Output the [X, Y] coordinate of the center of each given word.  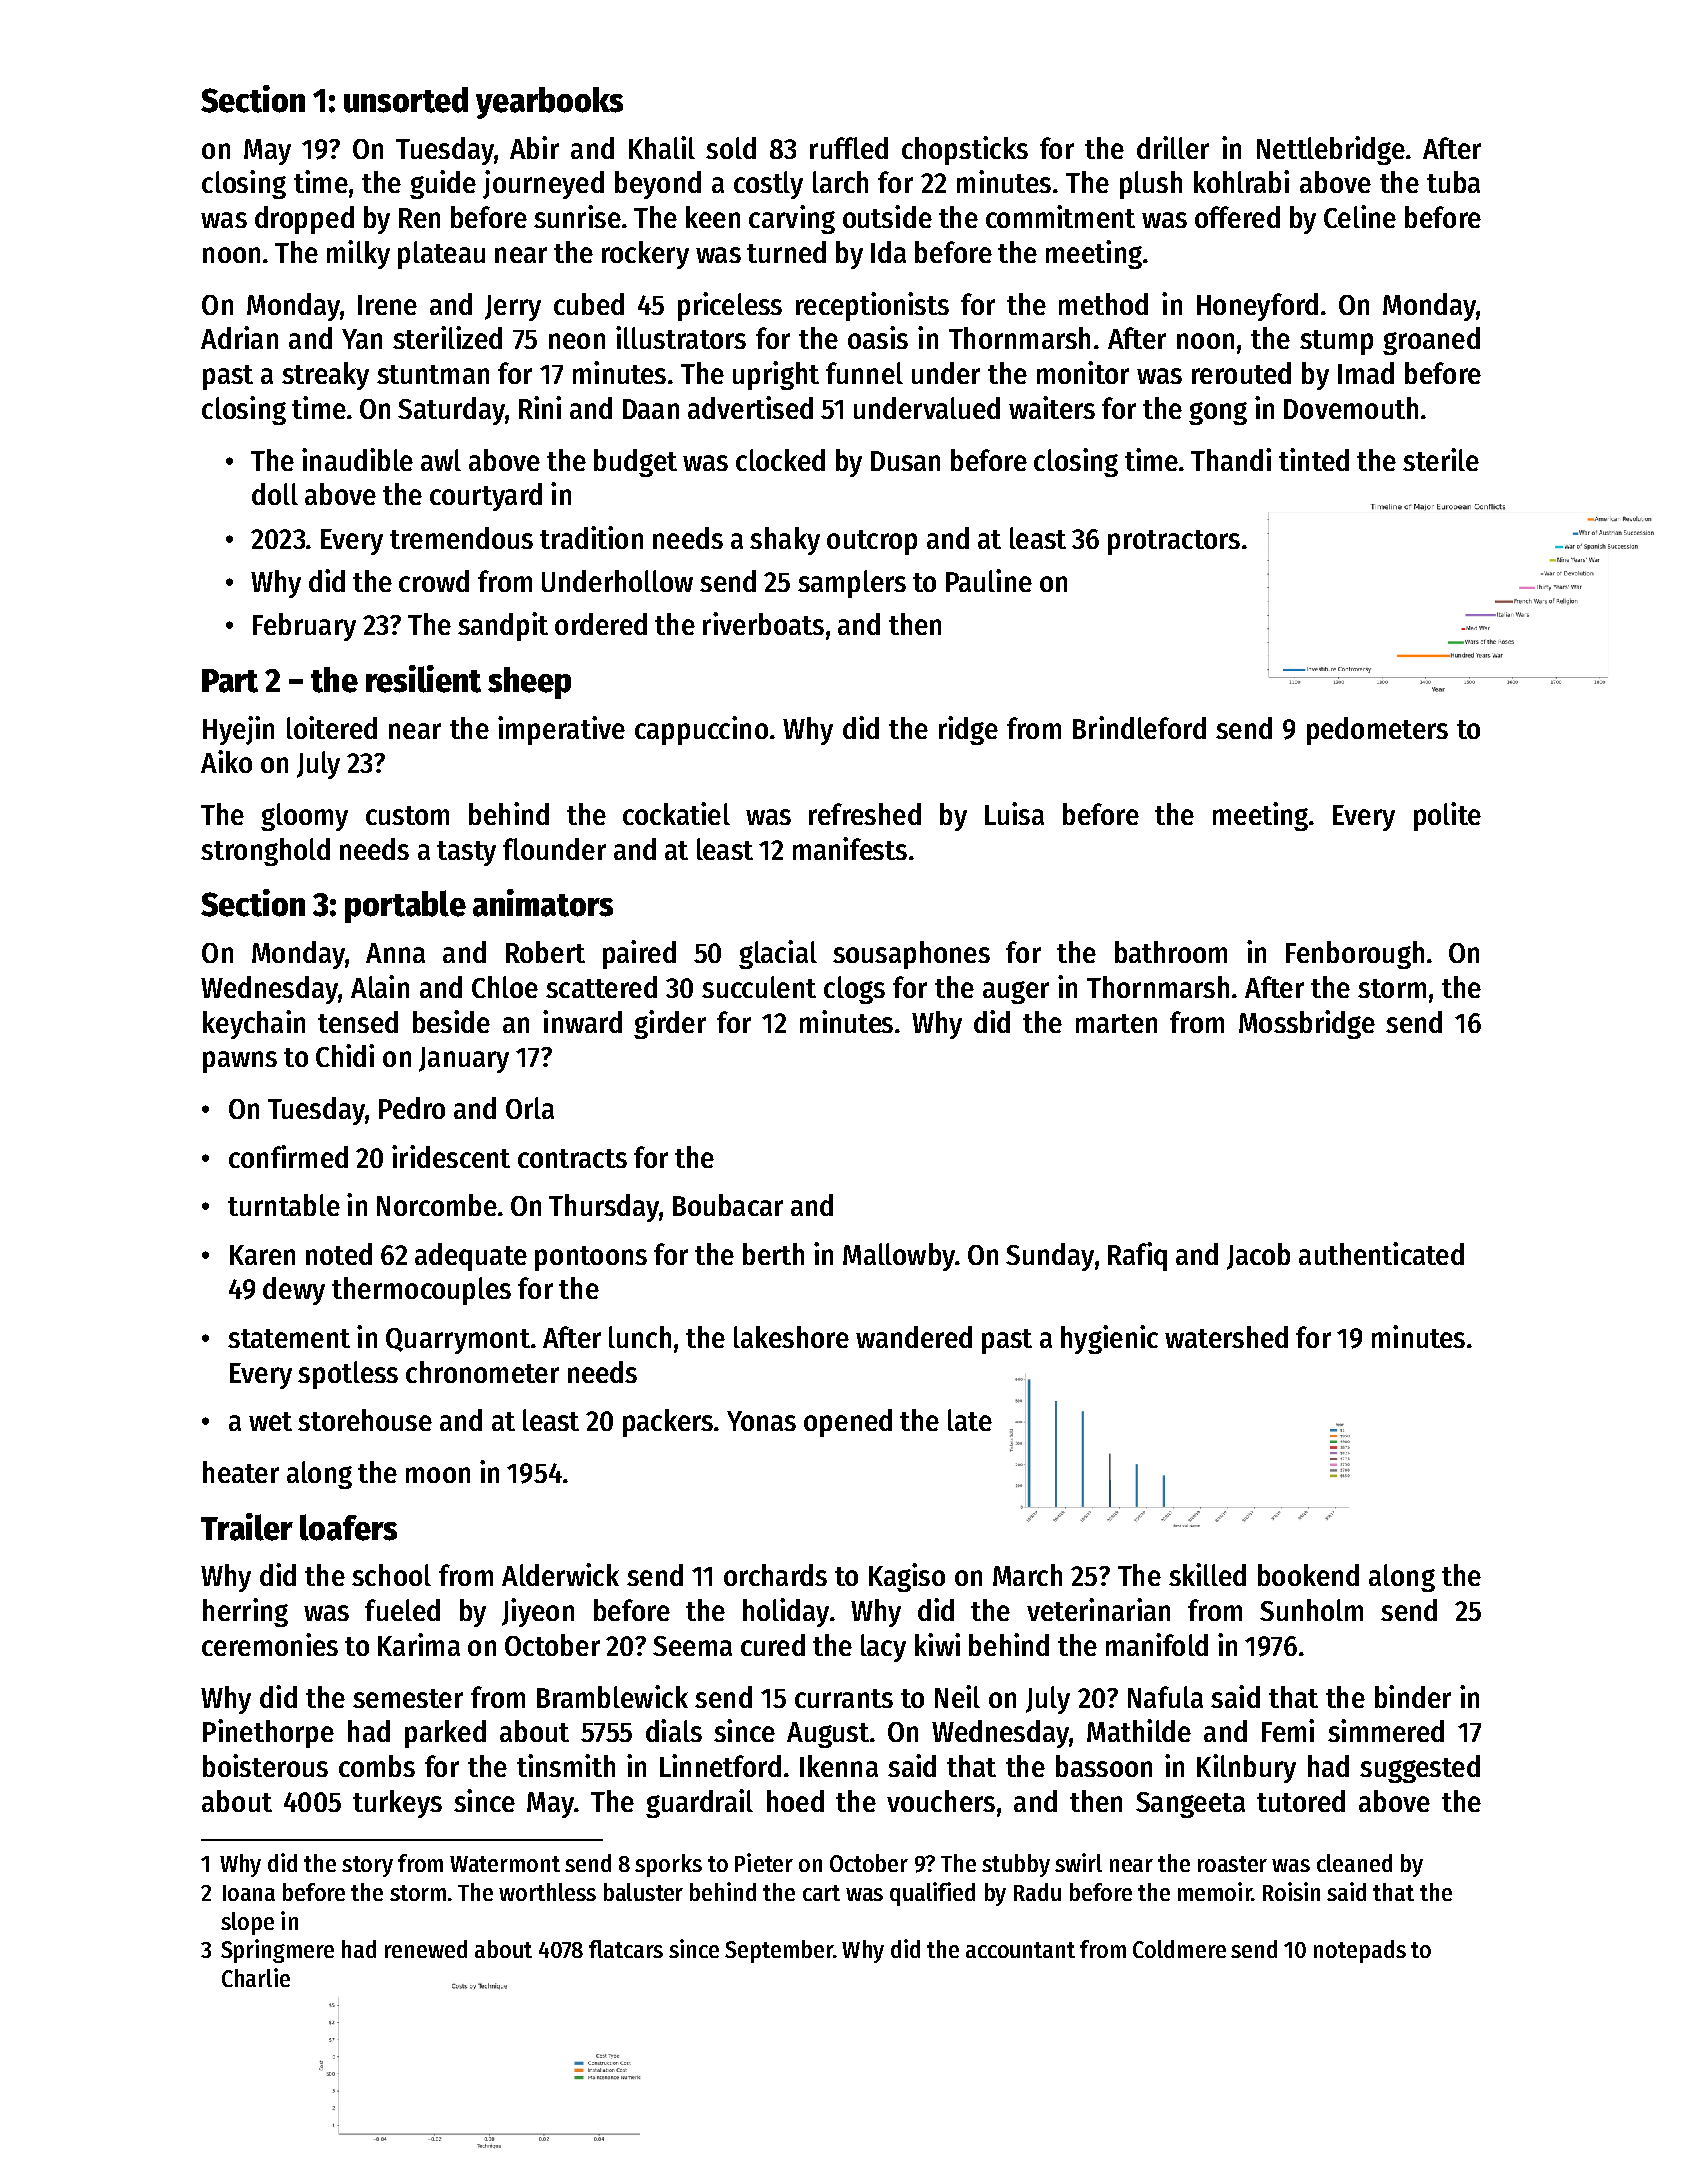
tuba [1453, 182]
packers [668, 1423]
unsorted [406, 100]
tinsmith [566, 1765]
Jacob [1258, 1256]
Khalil [662, 147]
